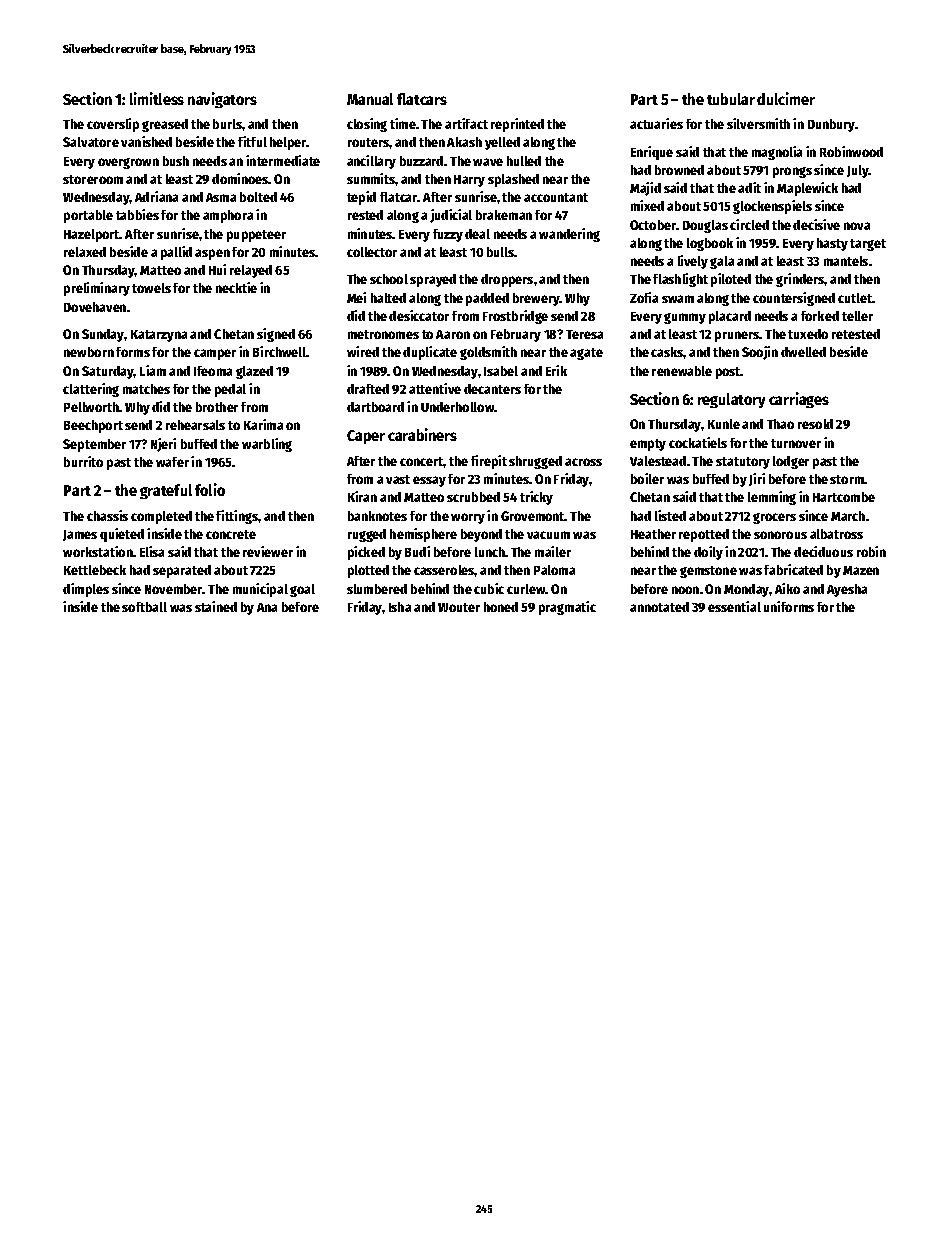  I want to click on lodger, so click(791, 462).
